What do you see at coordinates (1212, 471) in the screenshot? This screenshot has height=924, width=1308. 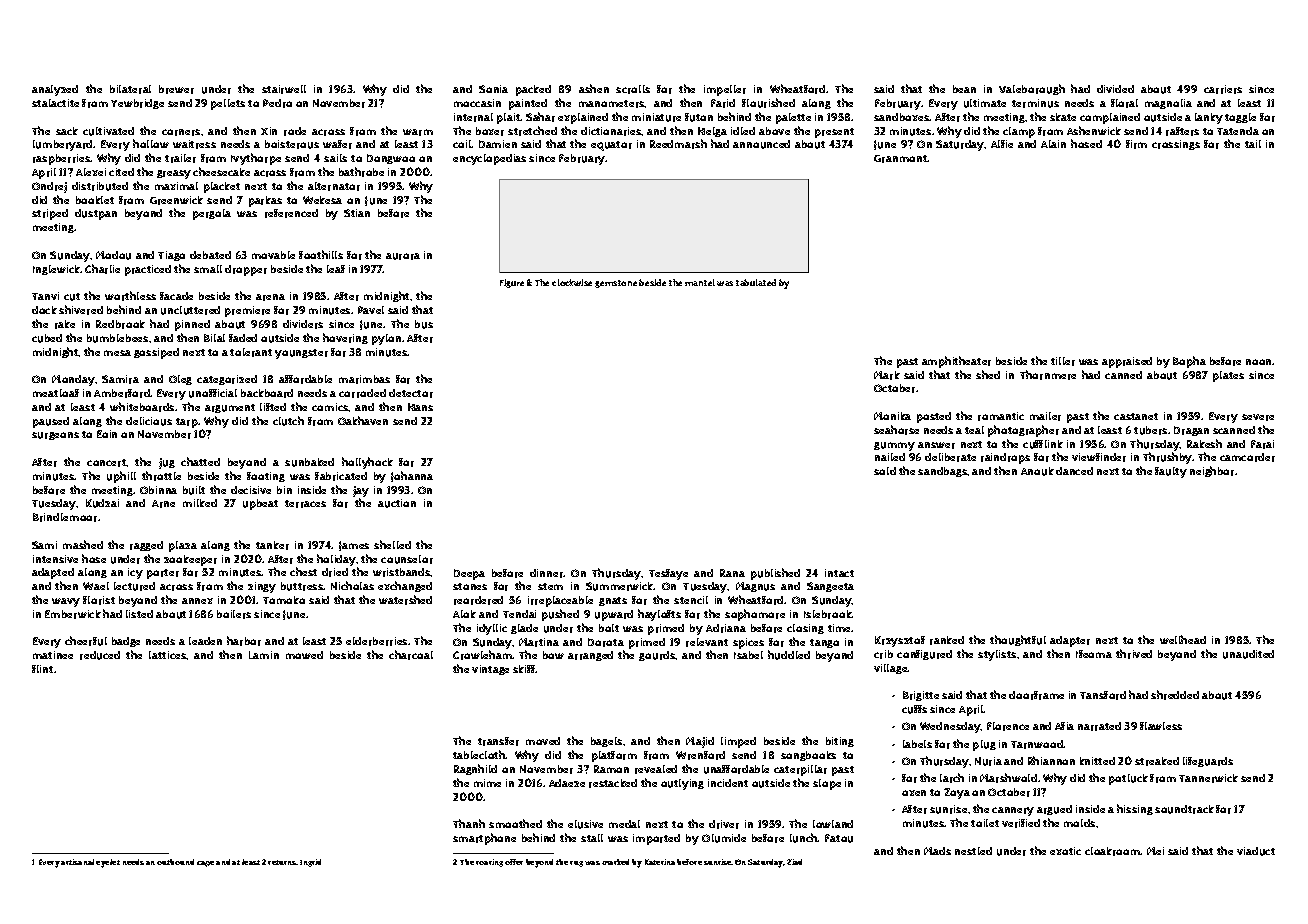 I see `neighbor` at bounding box center [1212, 471].
